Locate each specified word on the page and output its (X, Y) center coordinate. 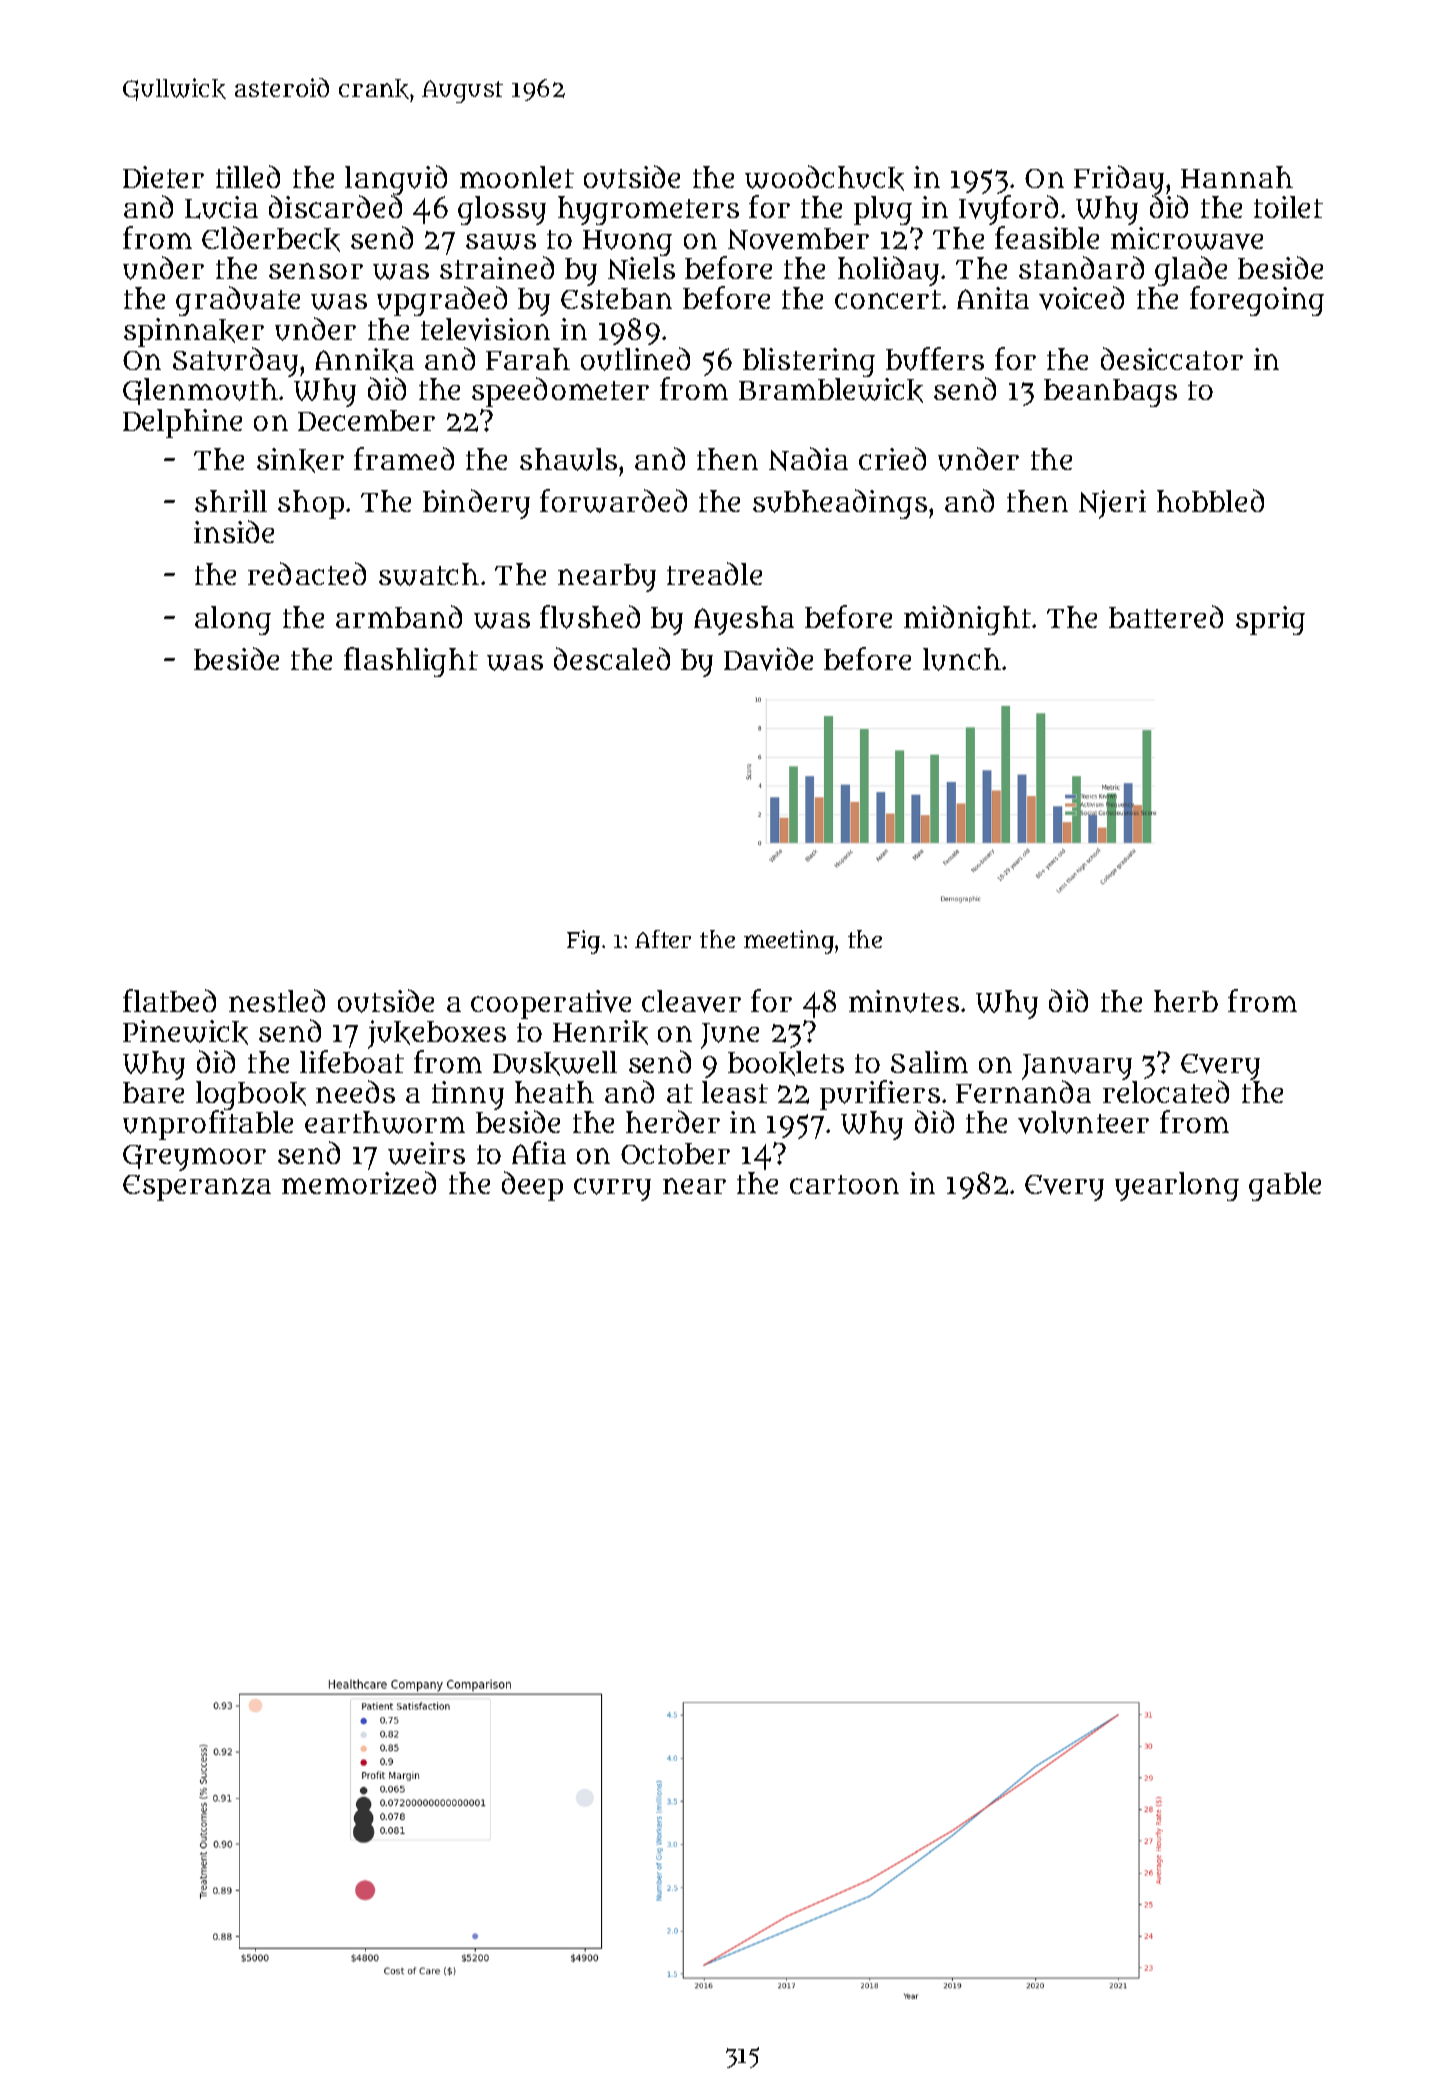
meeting (789, 942)
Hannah (1237, 177)
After (663, 939)
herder (673, 1121)
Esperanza (197, 1188)
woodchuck (824, 178)
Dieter (163, 177)
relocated (1166, 1092)
